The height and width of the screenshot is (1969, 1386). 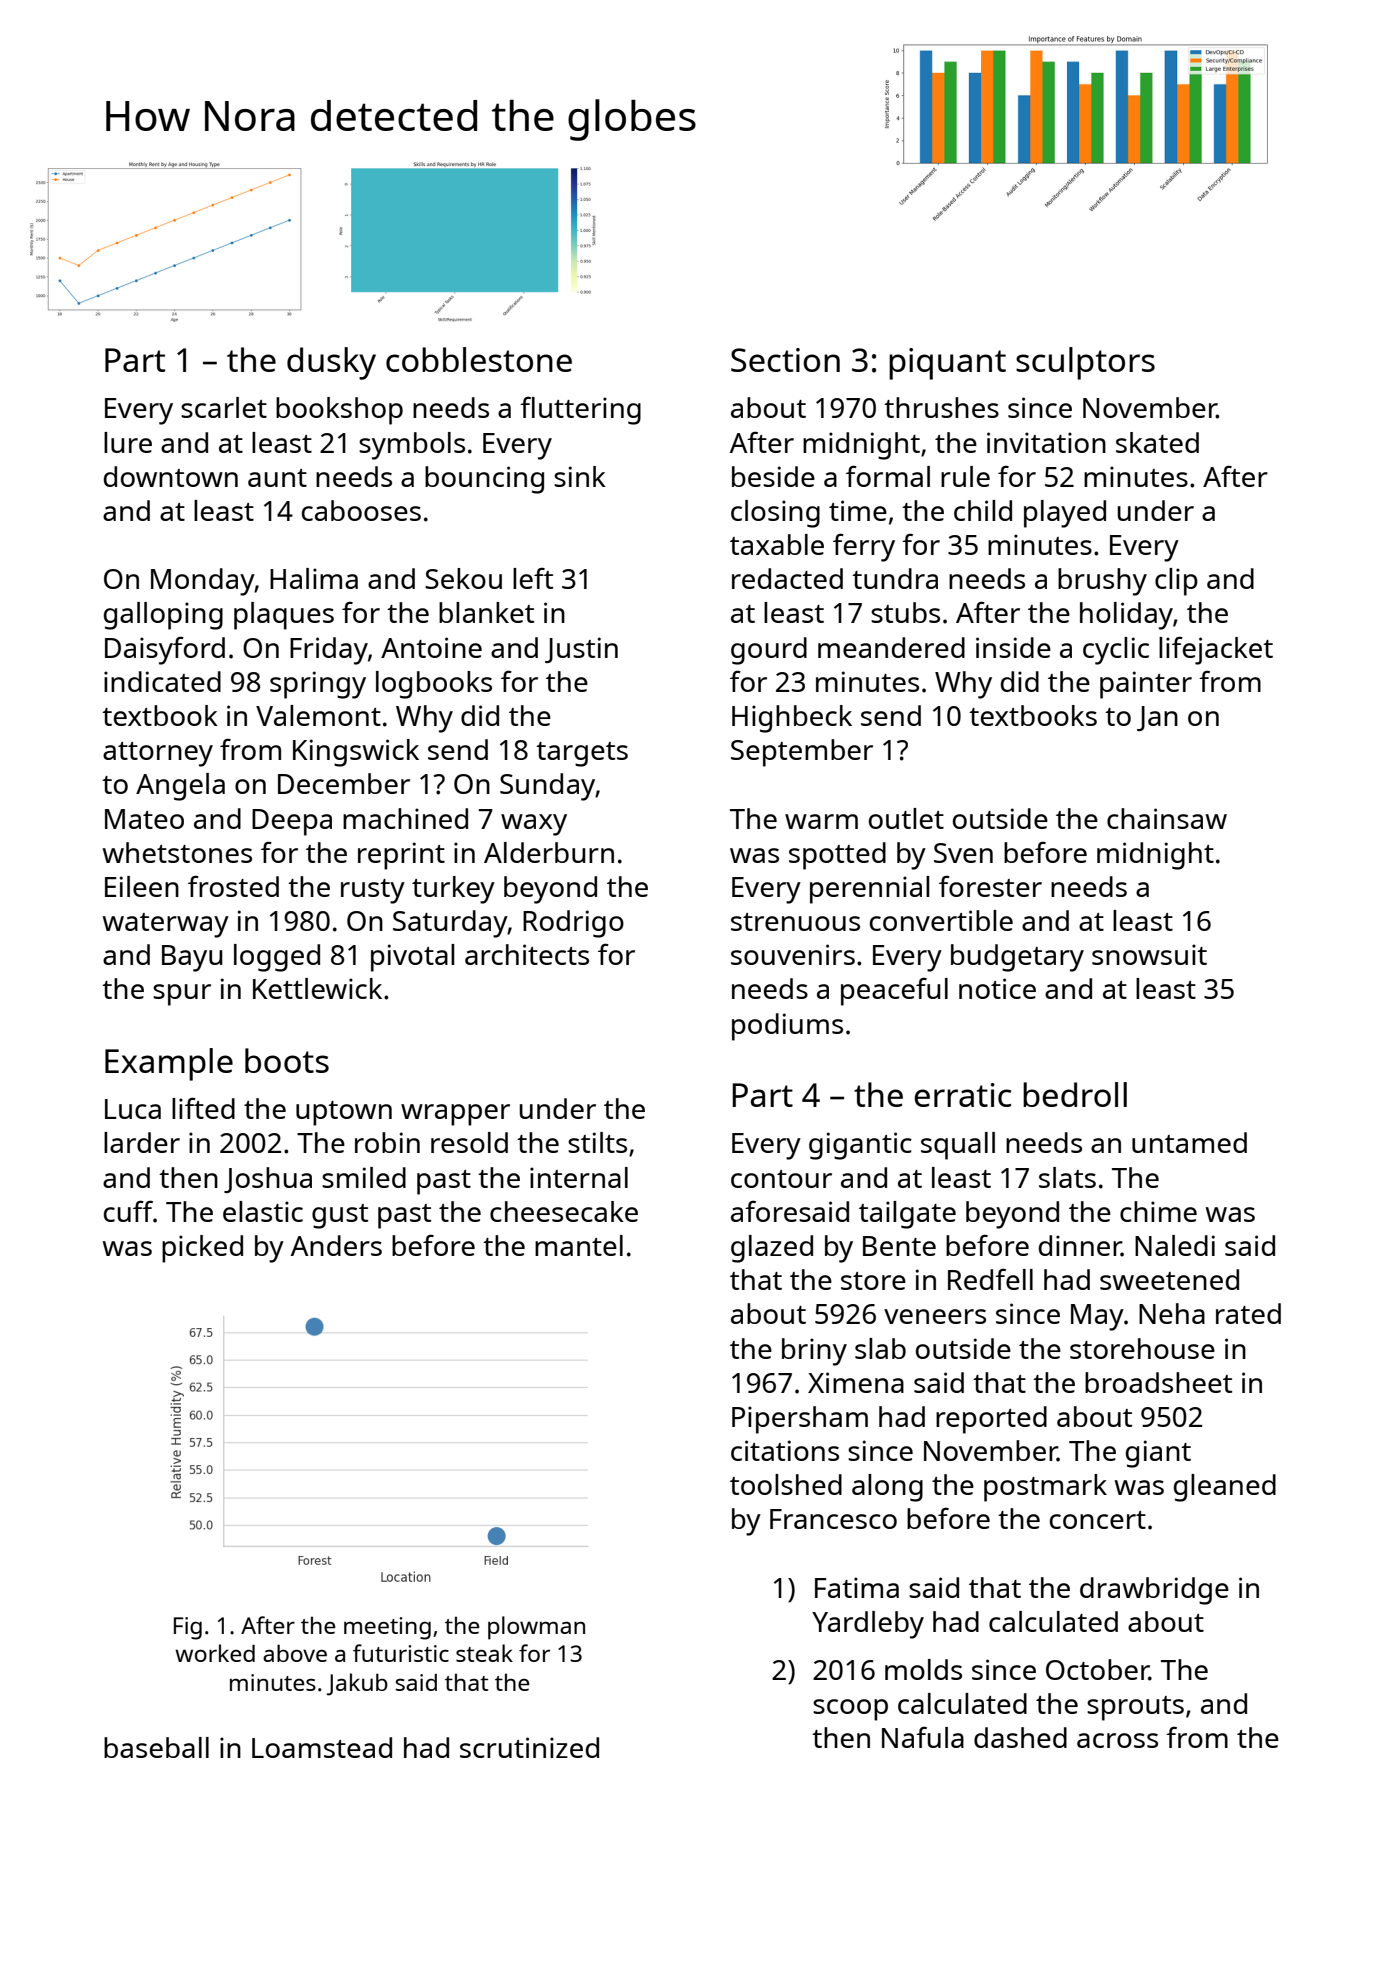 What do you see at coordinates (1157, 442) in the screenshot?
I see `skated` at bounding box center [1157, 442].
